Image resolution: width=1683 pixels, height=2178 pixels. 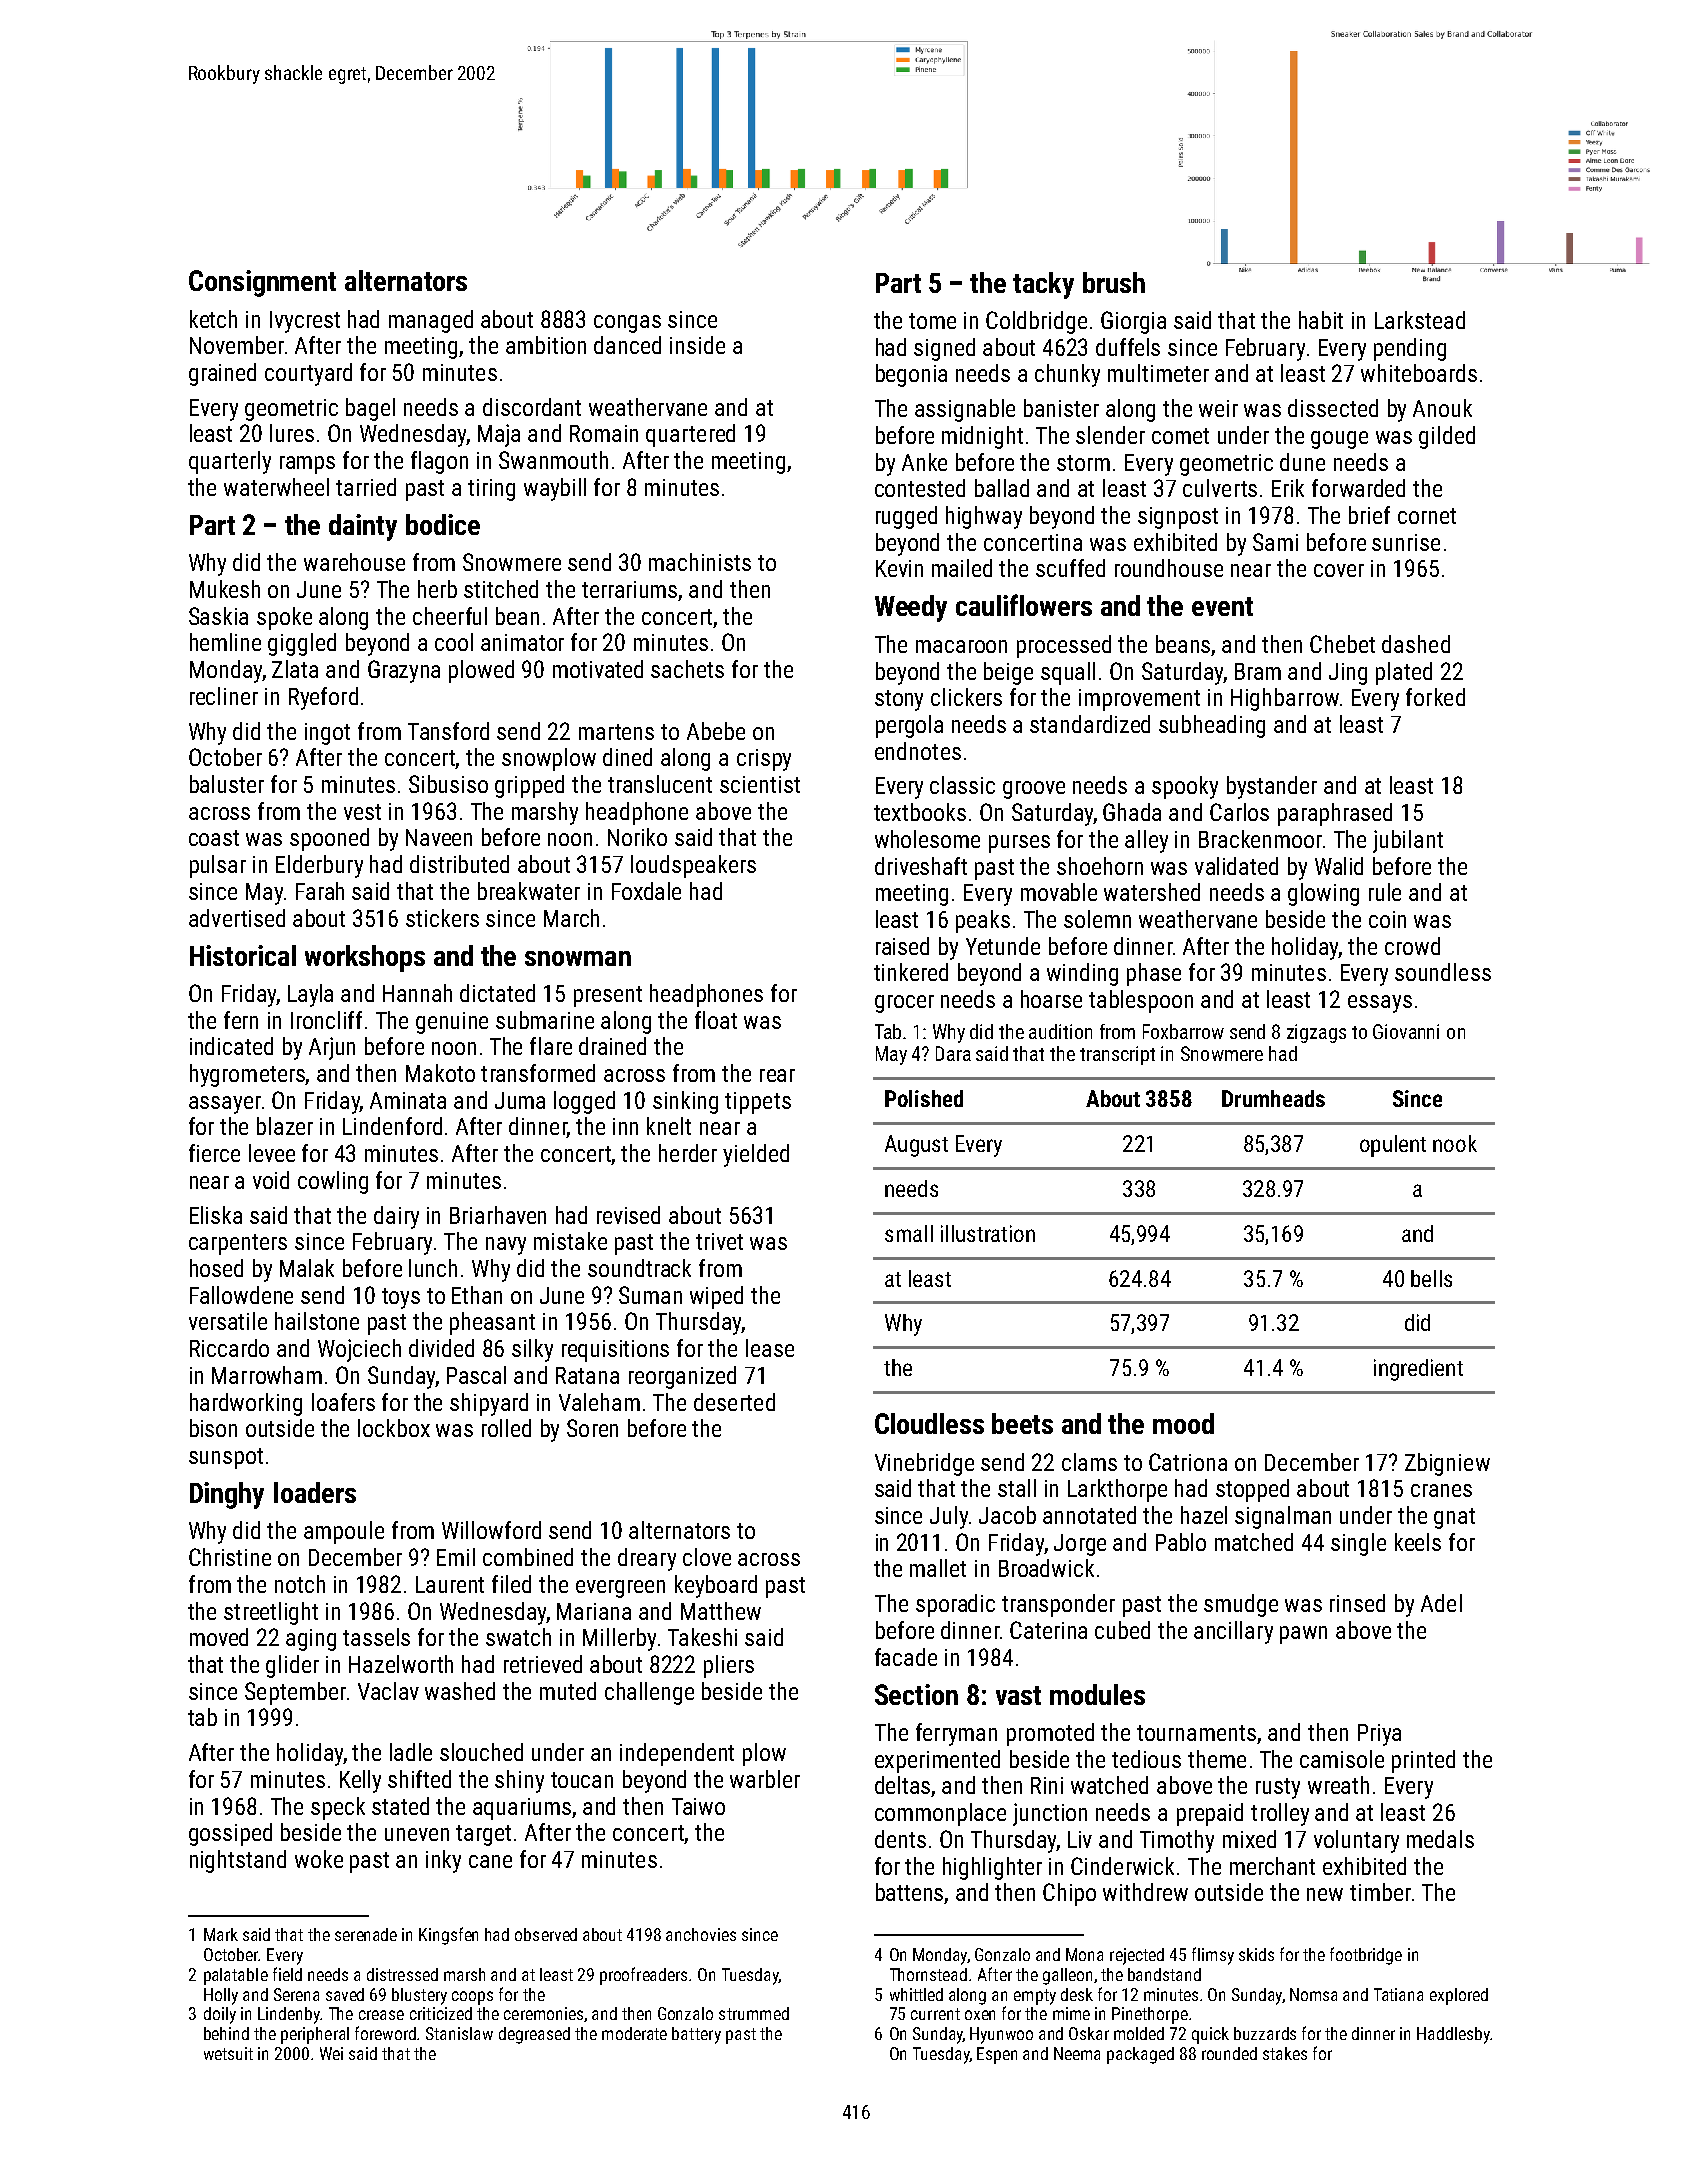 What do you see at coordinates (1008, 673) in the page?
I see `beige` at bounding box center [1008, 673].
